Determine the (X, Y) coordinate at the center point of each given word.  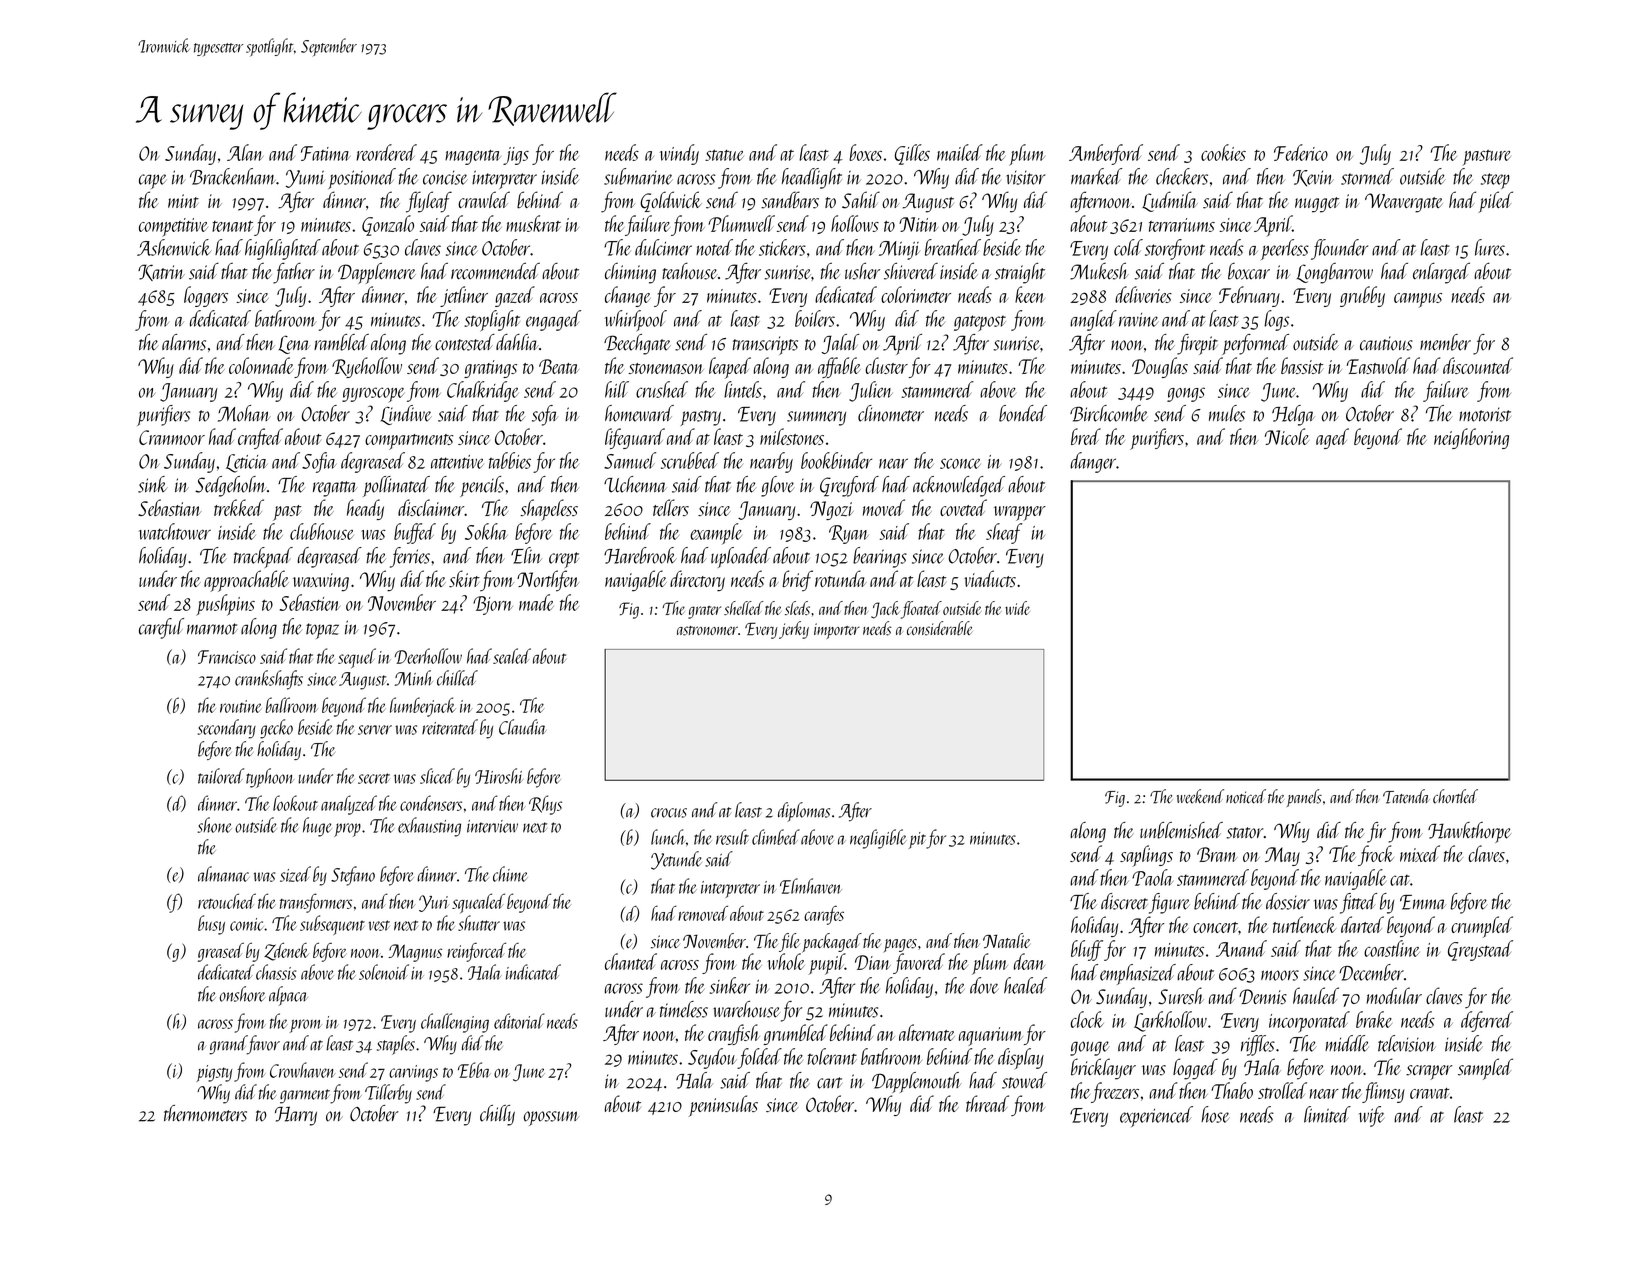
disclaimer (431, 507)
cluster (886, 365)
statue (724, 155)
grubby (1362, 296)
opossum (551, 1118)
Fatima (325, 153)
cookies (1223, 152)
